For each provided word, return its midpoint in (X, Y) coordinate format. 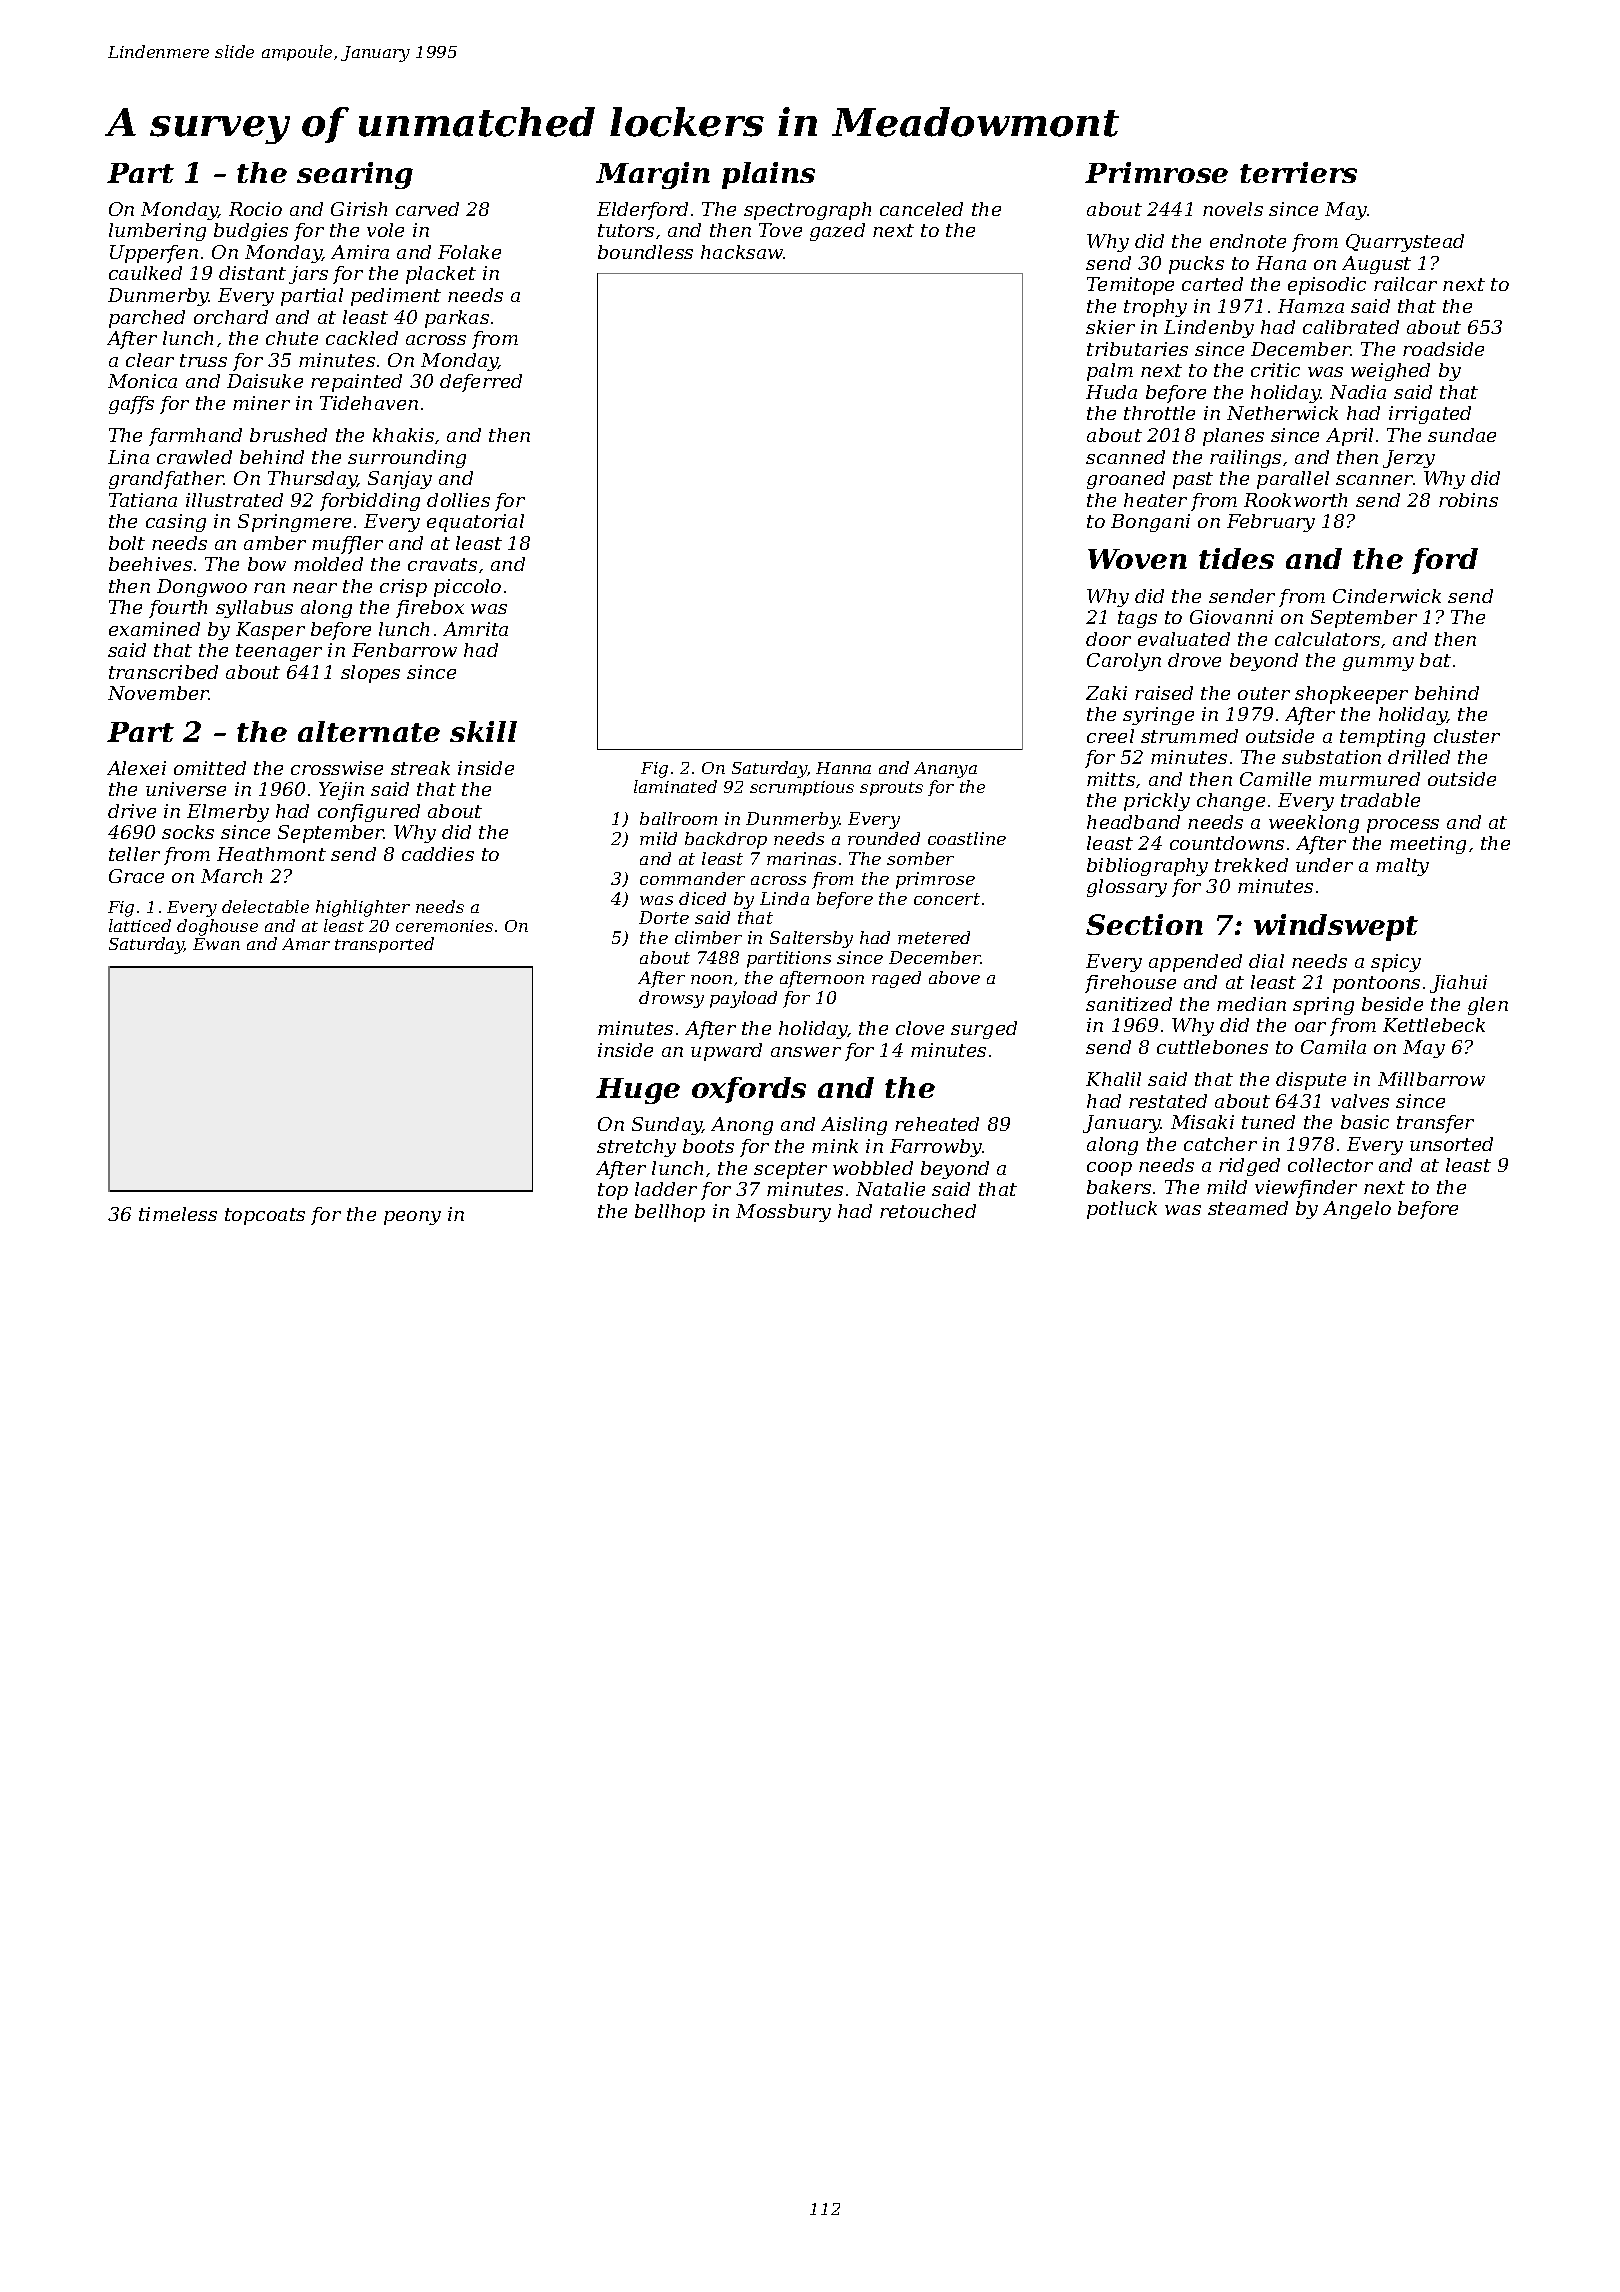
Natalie (890, 1189)
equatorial (475, 523)
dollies (458, 500)
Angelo (1357, 1210)
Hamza (1311, 306)
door (1108, 639)
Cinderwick (1387, 596)
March (231, 876)
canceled (921, 209)
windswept (1336, 927)
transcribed (163, 672)
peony (412, 1218)
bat (1435, 660)
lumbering (157, 232)
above (954, 977)
